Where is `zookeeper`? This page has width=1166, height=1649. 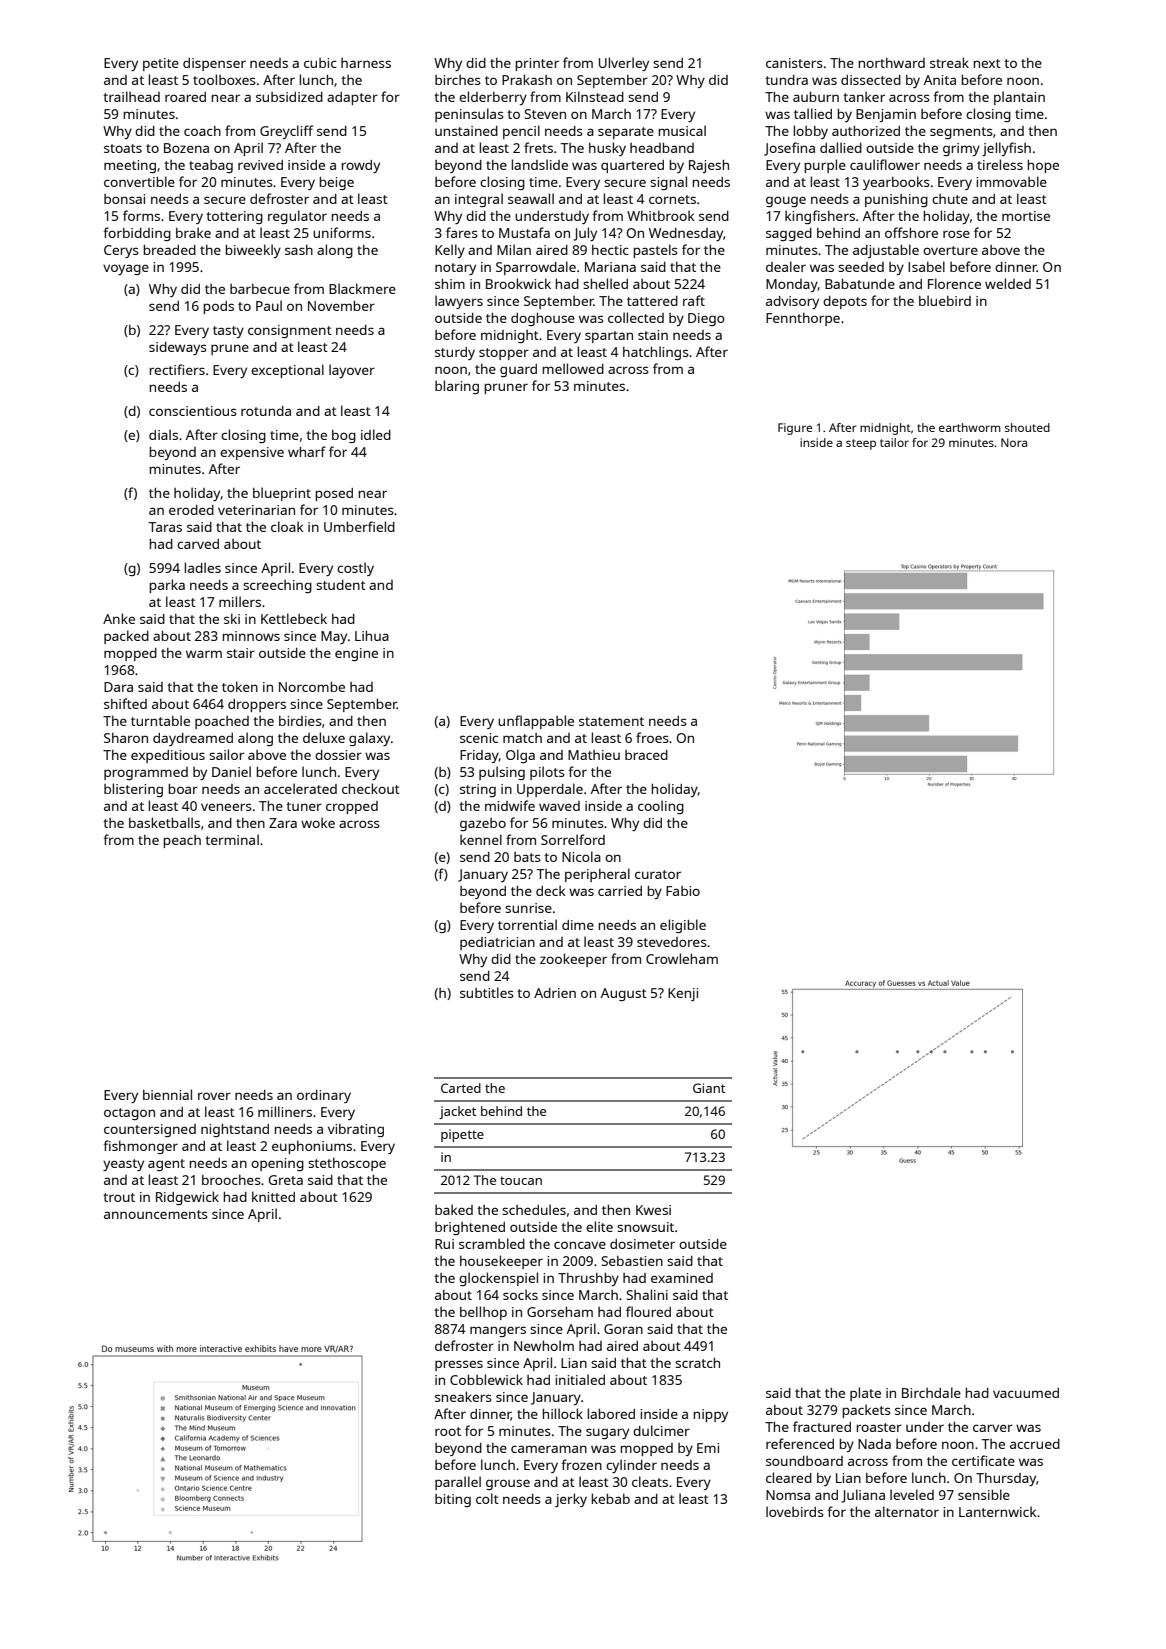 zookeeper is located at coordinates (573, 960).
